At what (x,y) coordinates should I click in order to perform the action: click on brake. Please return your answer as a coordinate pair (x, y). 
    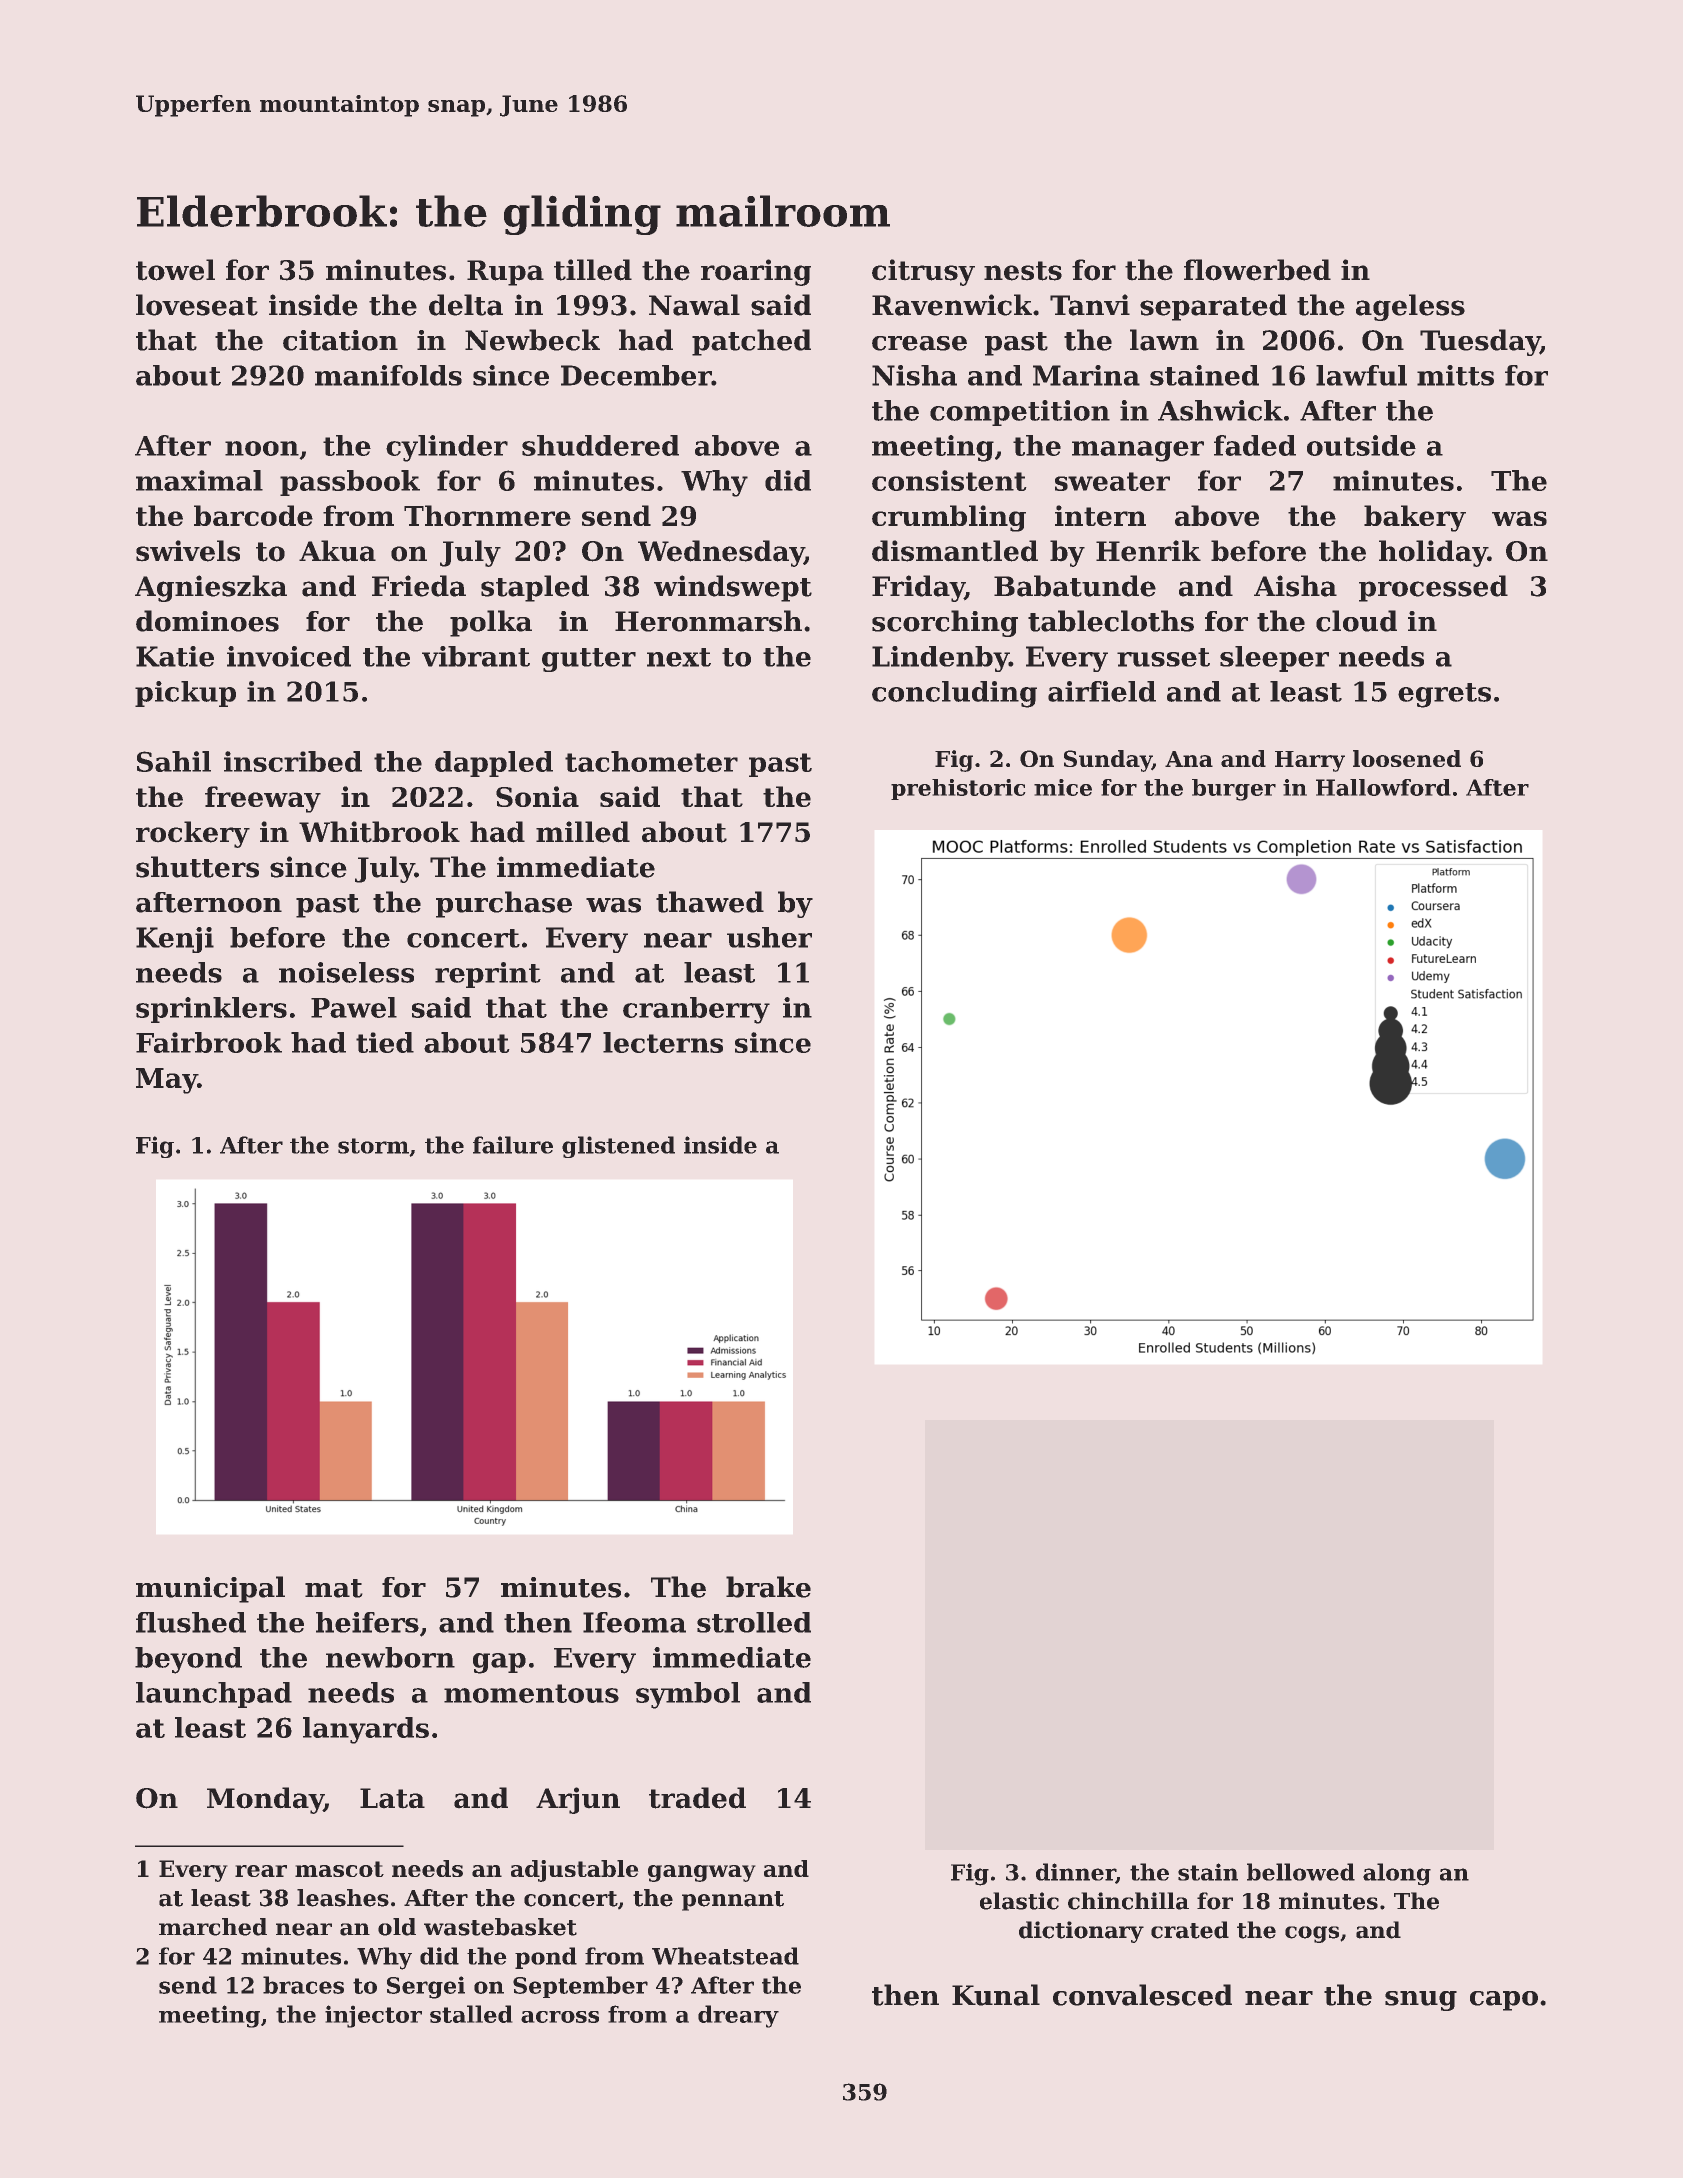
    Looking at the image, I should click on (768, 1587).
